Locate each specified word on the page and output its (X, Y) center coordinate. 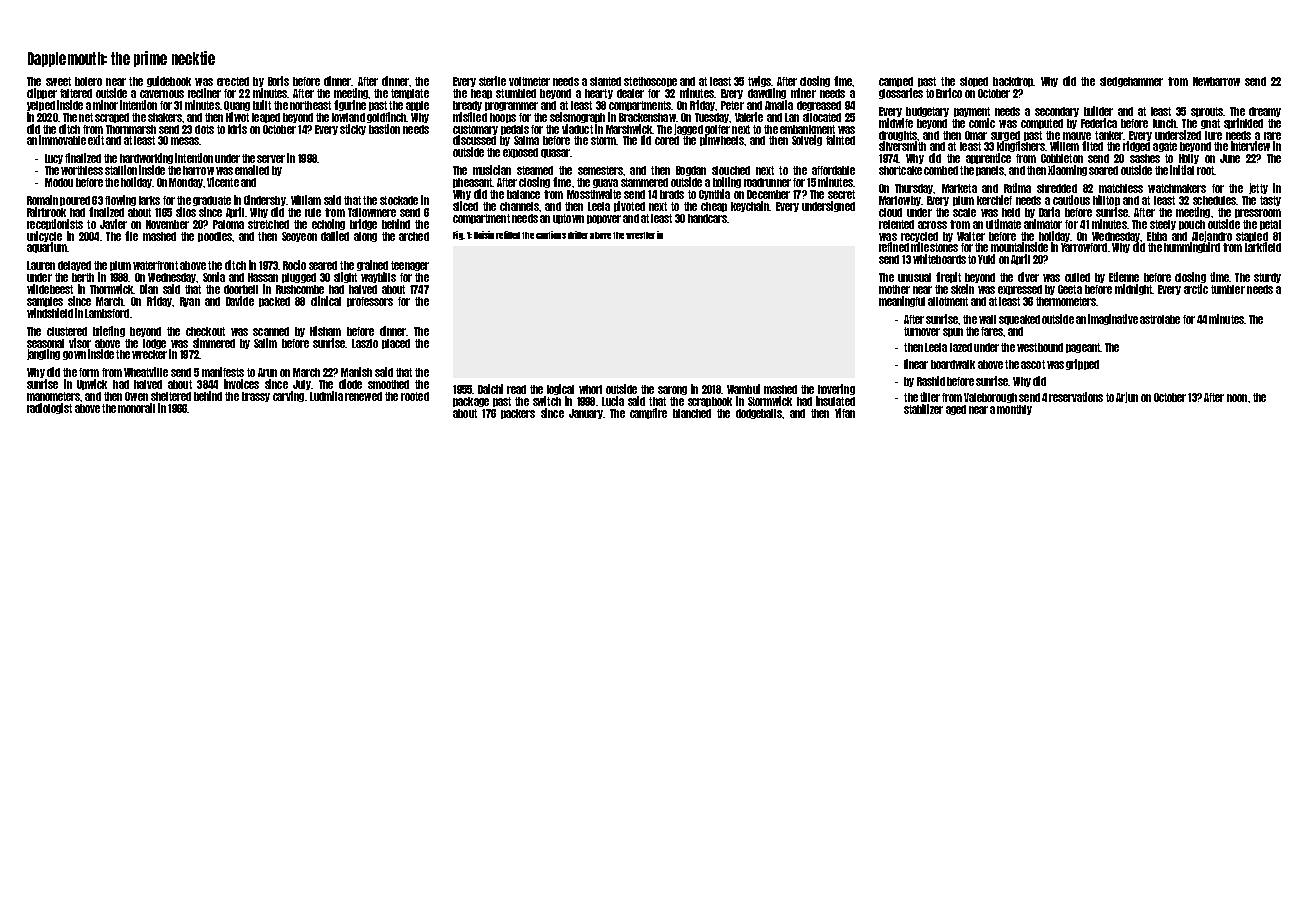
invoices (241, 384)
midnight (1133, 289)
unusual (914, 277)
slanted (605, 81)
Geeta (1070, 289)
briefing (109, 331)
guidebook (169, 81)
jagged (688, 129)
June (1230, 158)
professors (370, 302)
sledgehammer (1131, 82)
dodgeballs (759, 414)
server (271, 159)
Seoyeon (299, 237)
